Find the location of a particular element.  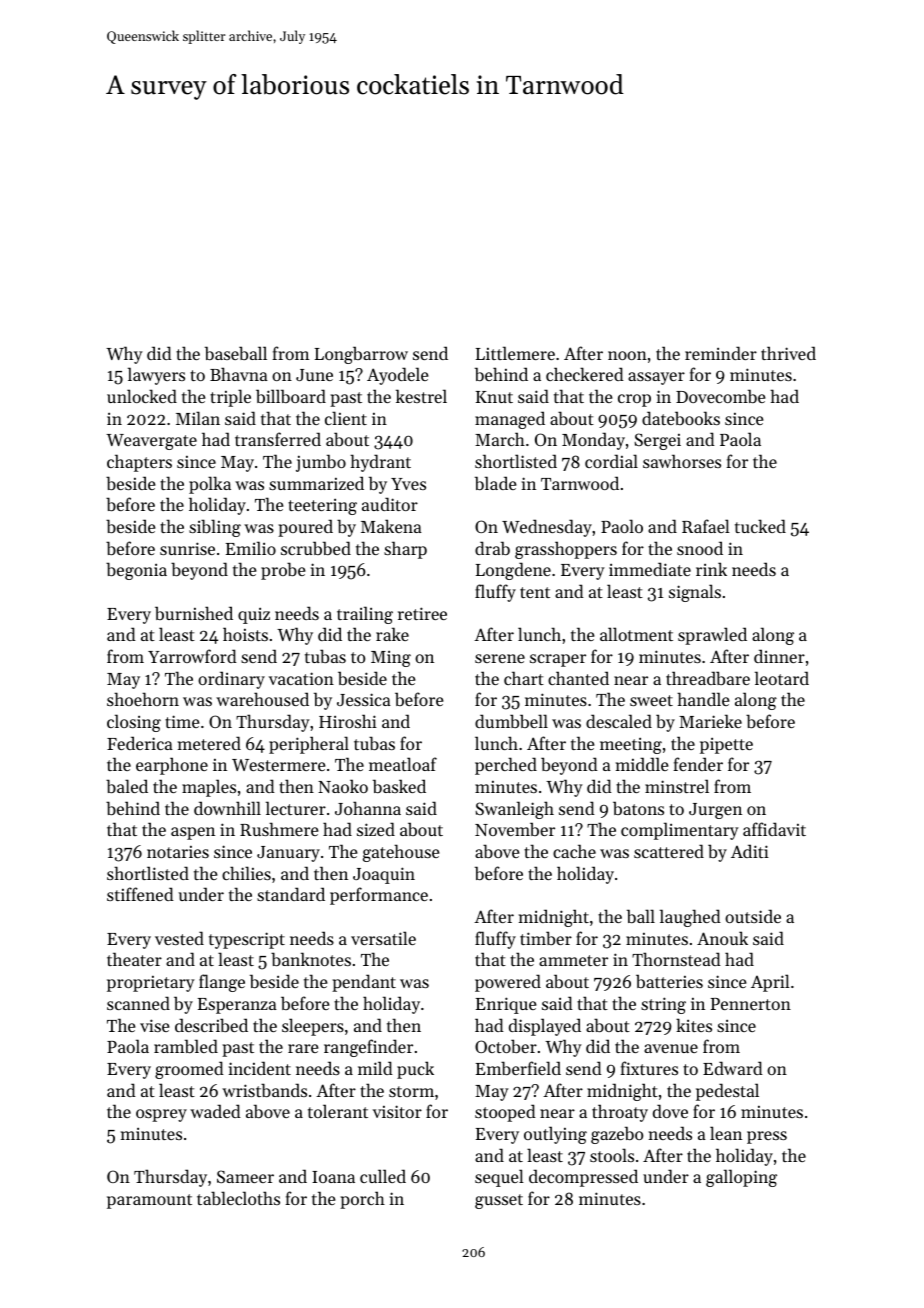

porch is located at coordinates (362, 1200).
